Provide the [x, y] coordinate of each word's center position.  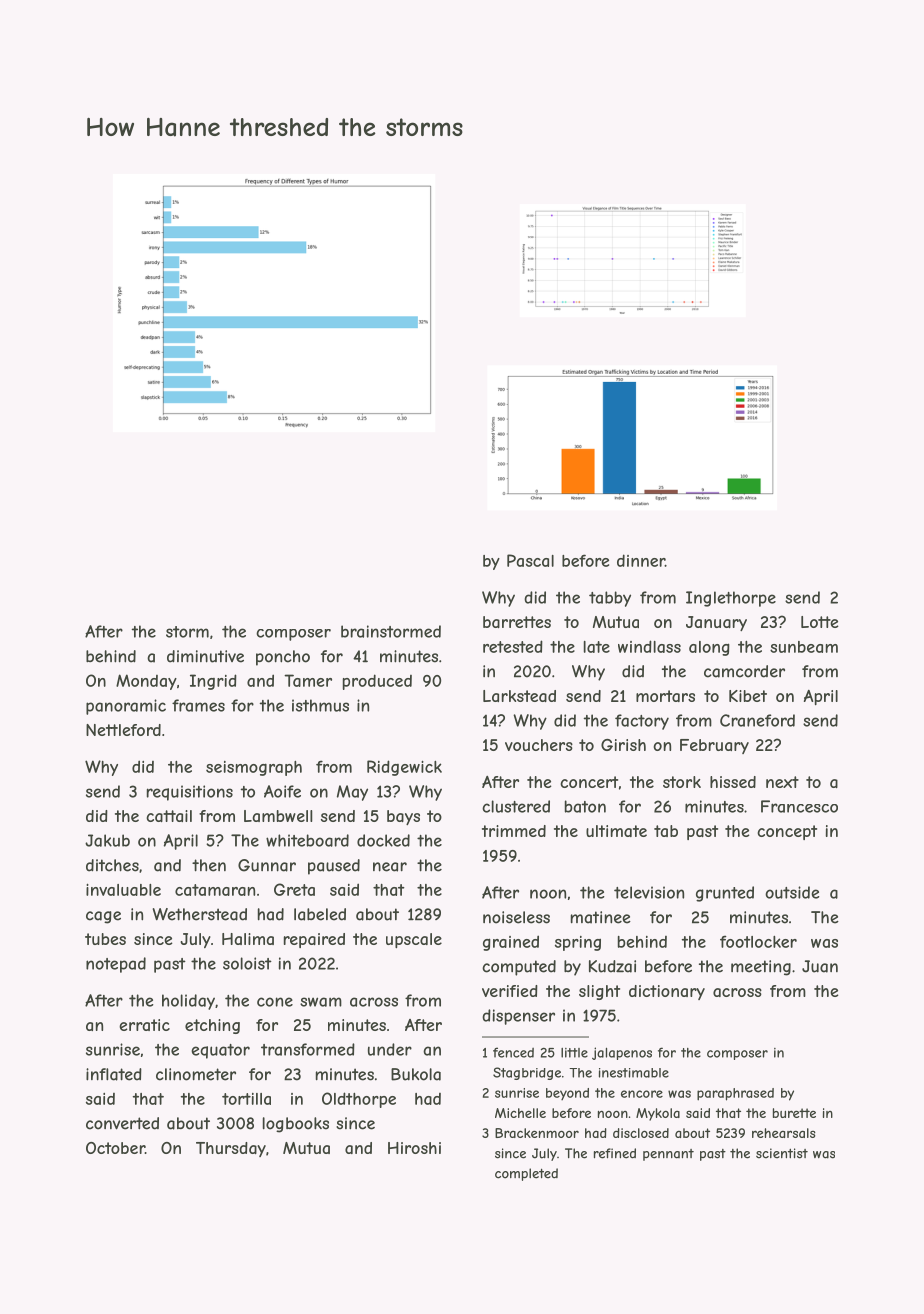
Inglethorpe [731, 599]
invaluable [123, 889]
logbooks [296, 1125]
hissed [733, 782]
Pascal [530, 560]
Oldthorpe [359, 1100]
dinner [641, 560]
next [782, 782]
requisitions [190, 793]
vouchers [539, 745]
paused [334, 867]
